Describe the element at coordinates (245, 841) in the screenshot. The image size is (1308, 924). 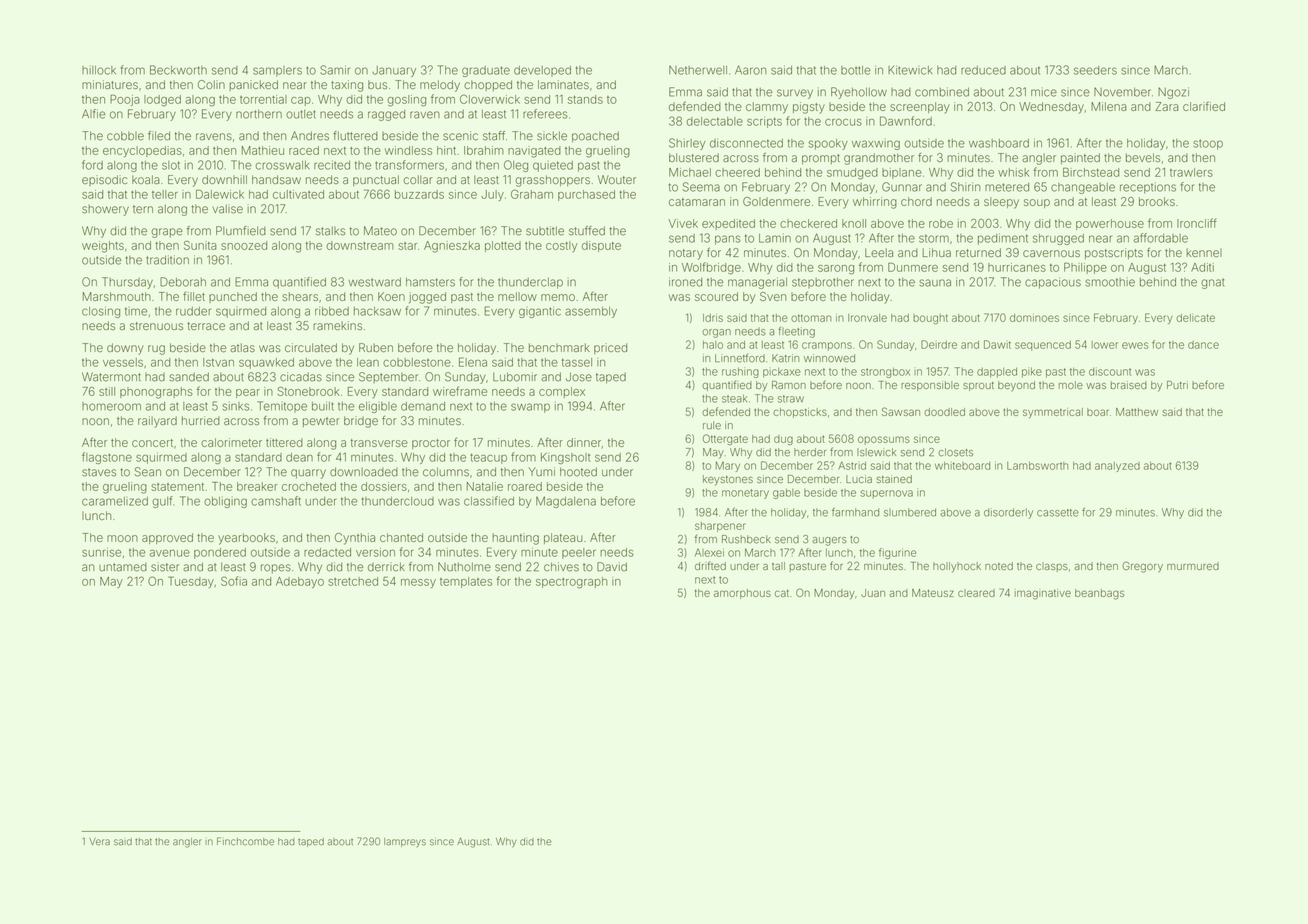
I see `Finchcombe` at that location.
